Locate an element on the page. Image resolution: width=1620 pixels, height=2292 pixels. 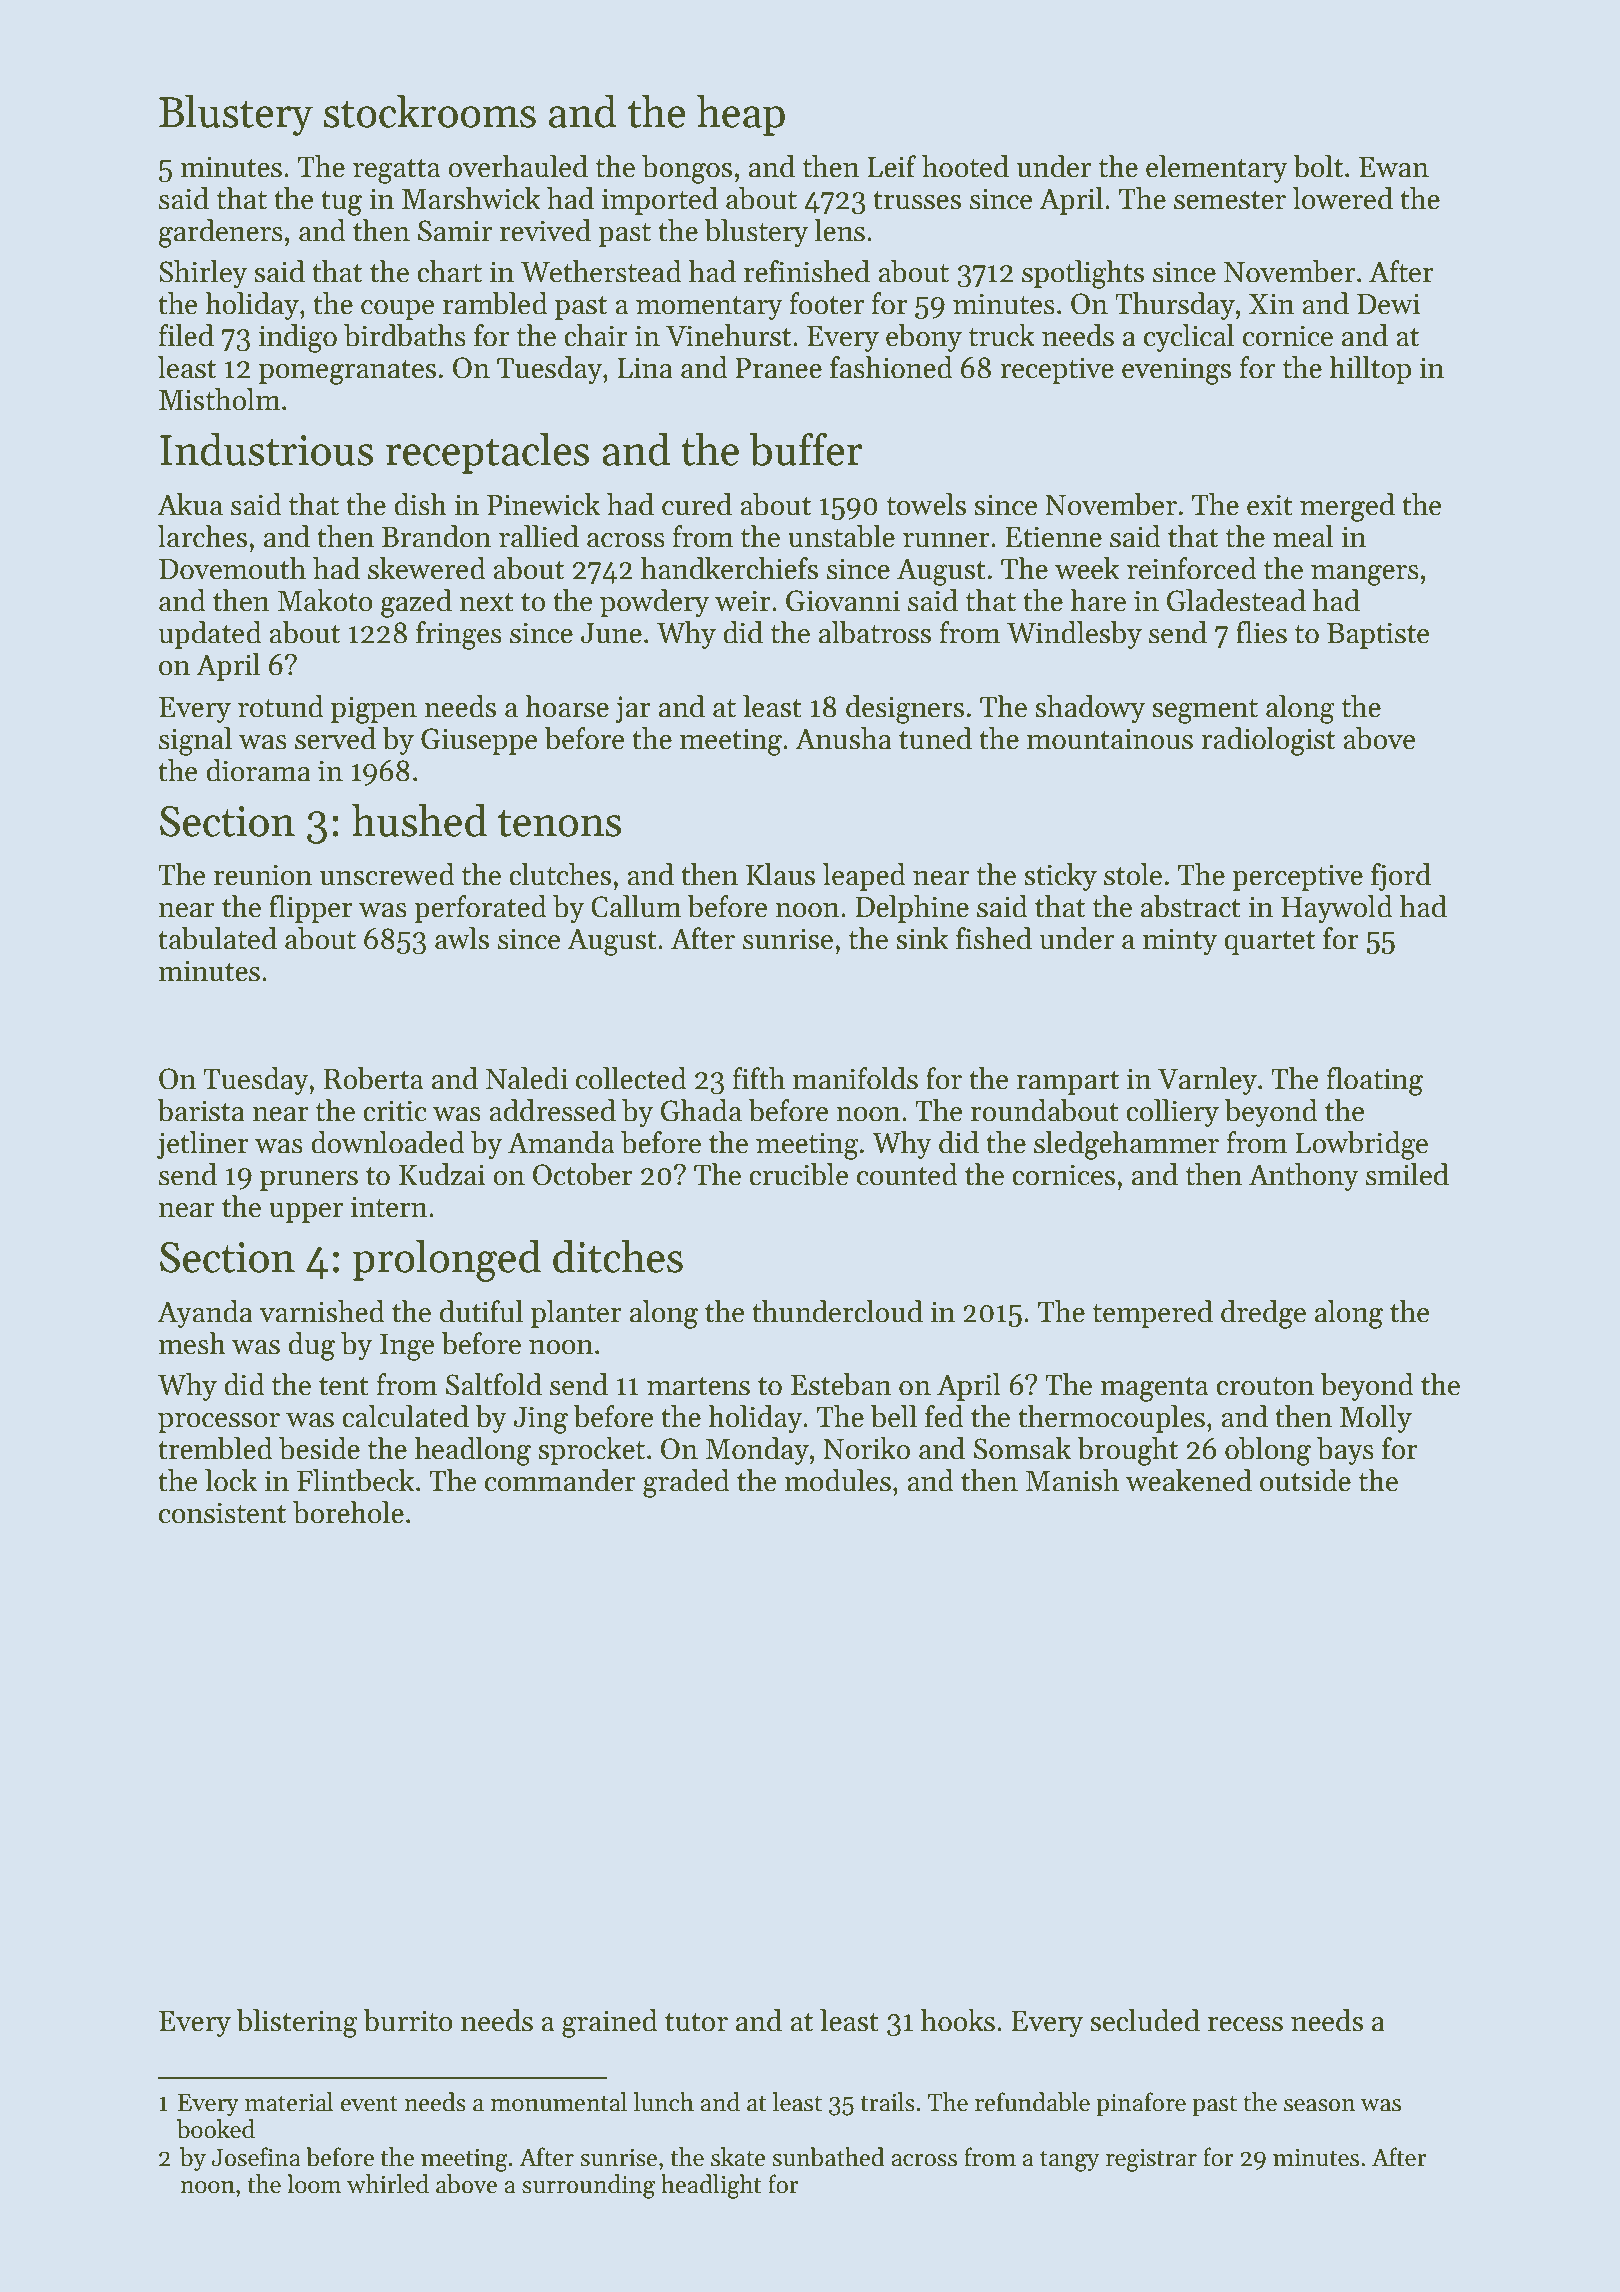
bays is located at coordinates (1345, 1451).
